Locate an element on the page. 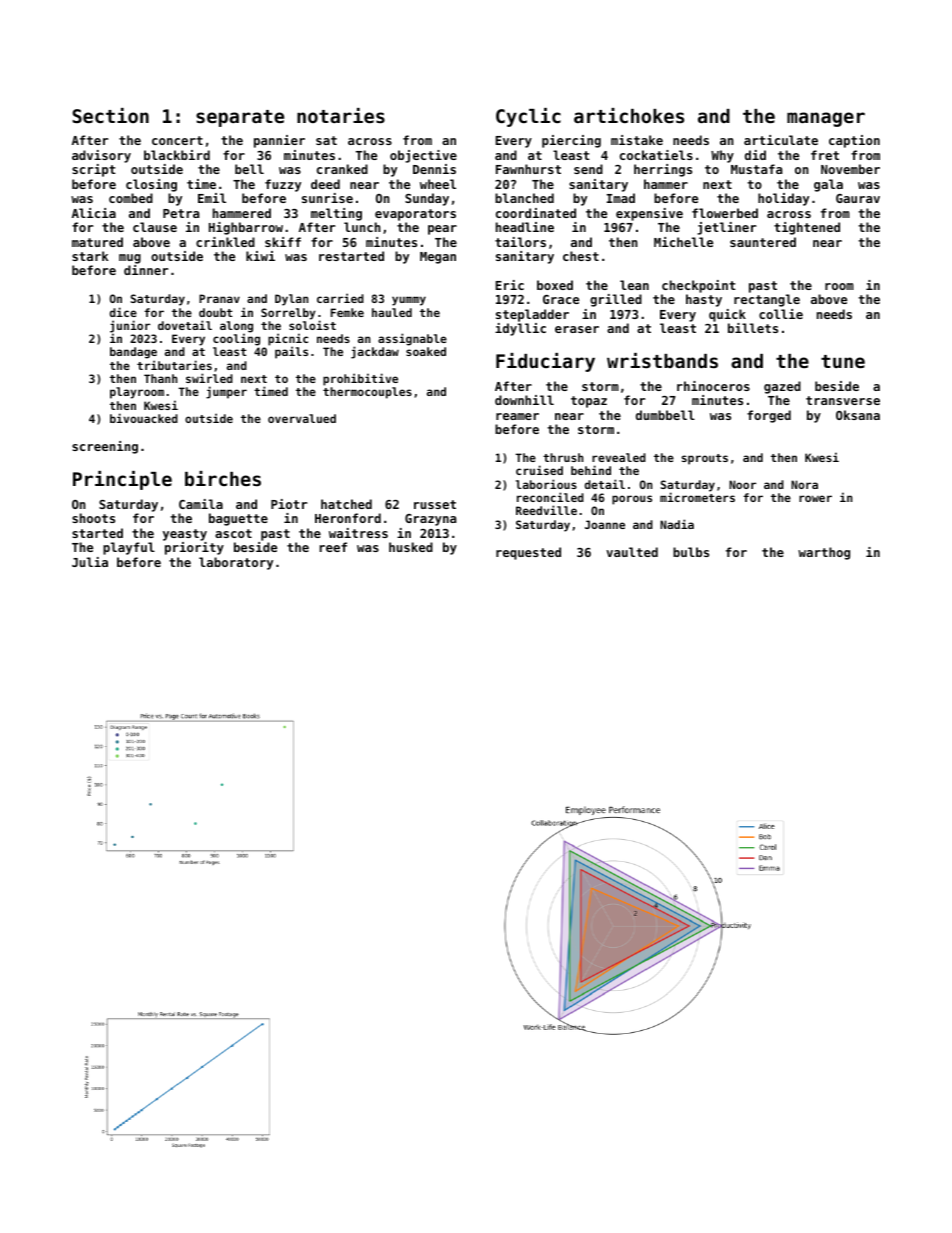  playful is located at coordinates (129, 548).
